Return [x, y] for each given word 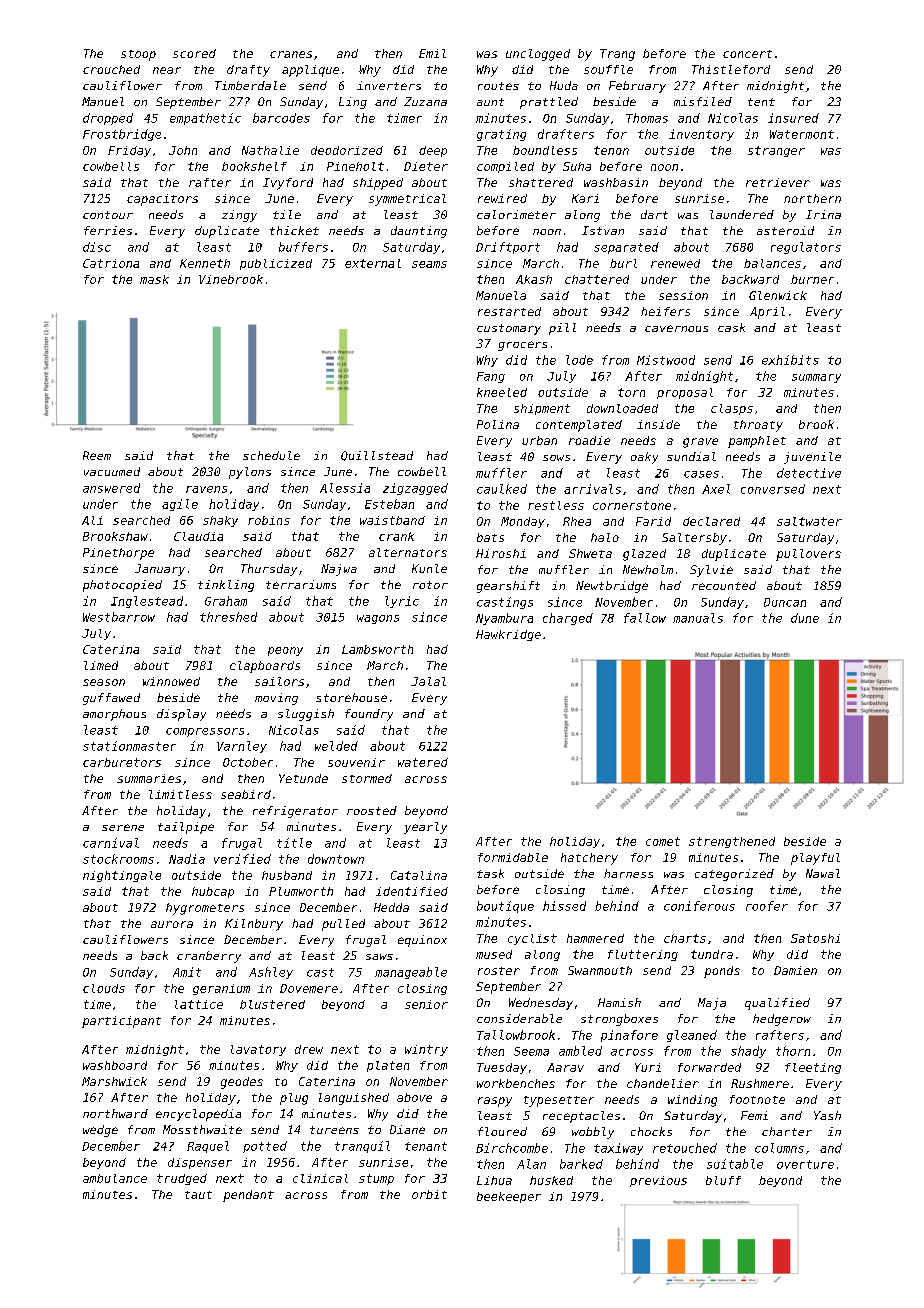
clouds [104, 988]
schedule [271, 455]
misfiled [703, 101]
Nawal [823, 873]
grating [501, 135]
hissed [564, 906]
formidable [513, 857]
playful [815, 859]
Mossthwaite [202, 1129]
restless [556, 505]
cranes [291, 54]
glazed [644, 555]
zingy [239, 216]
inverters [389, 85]
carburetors [122, 762]
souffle [608, 69]
